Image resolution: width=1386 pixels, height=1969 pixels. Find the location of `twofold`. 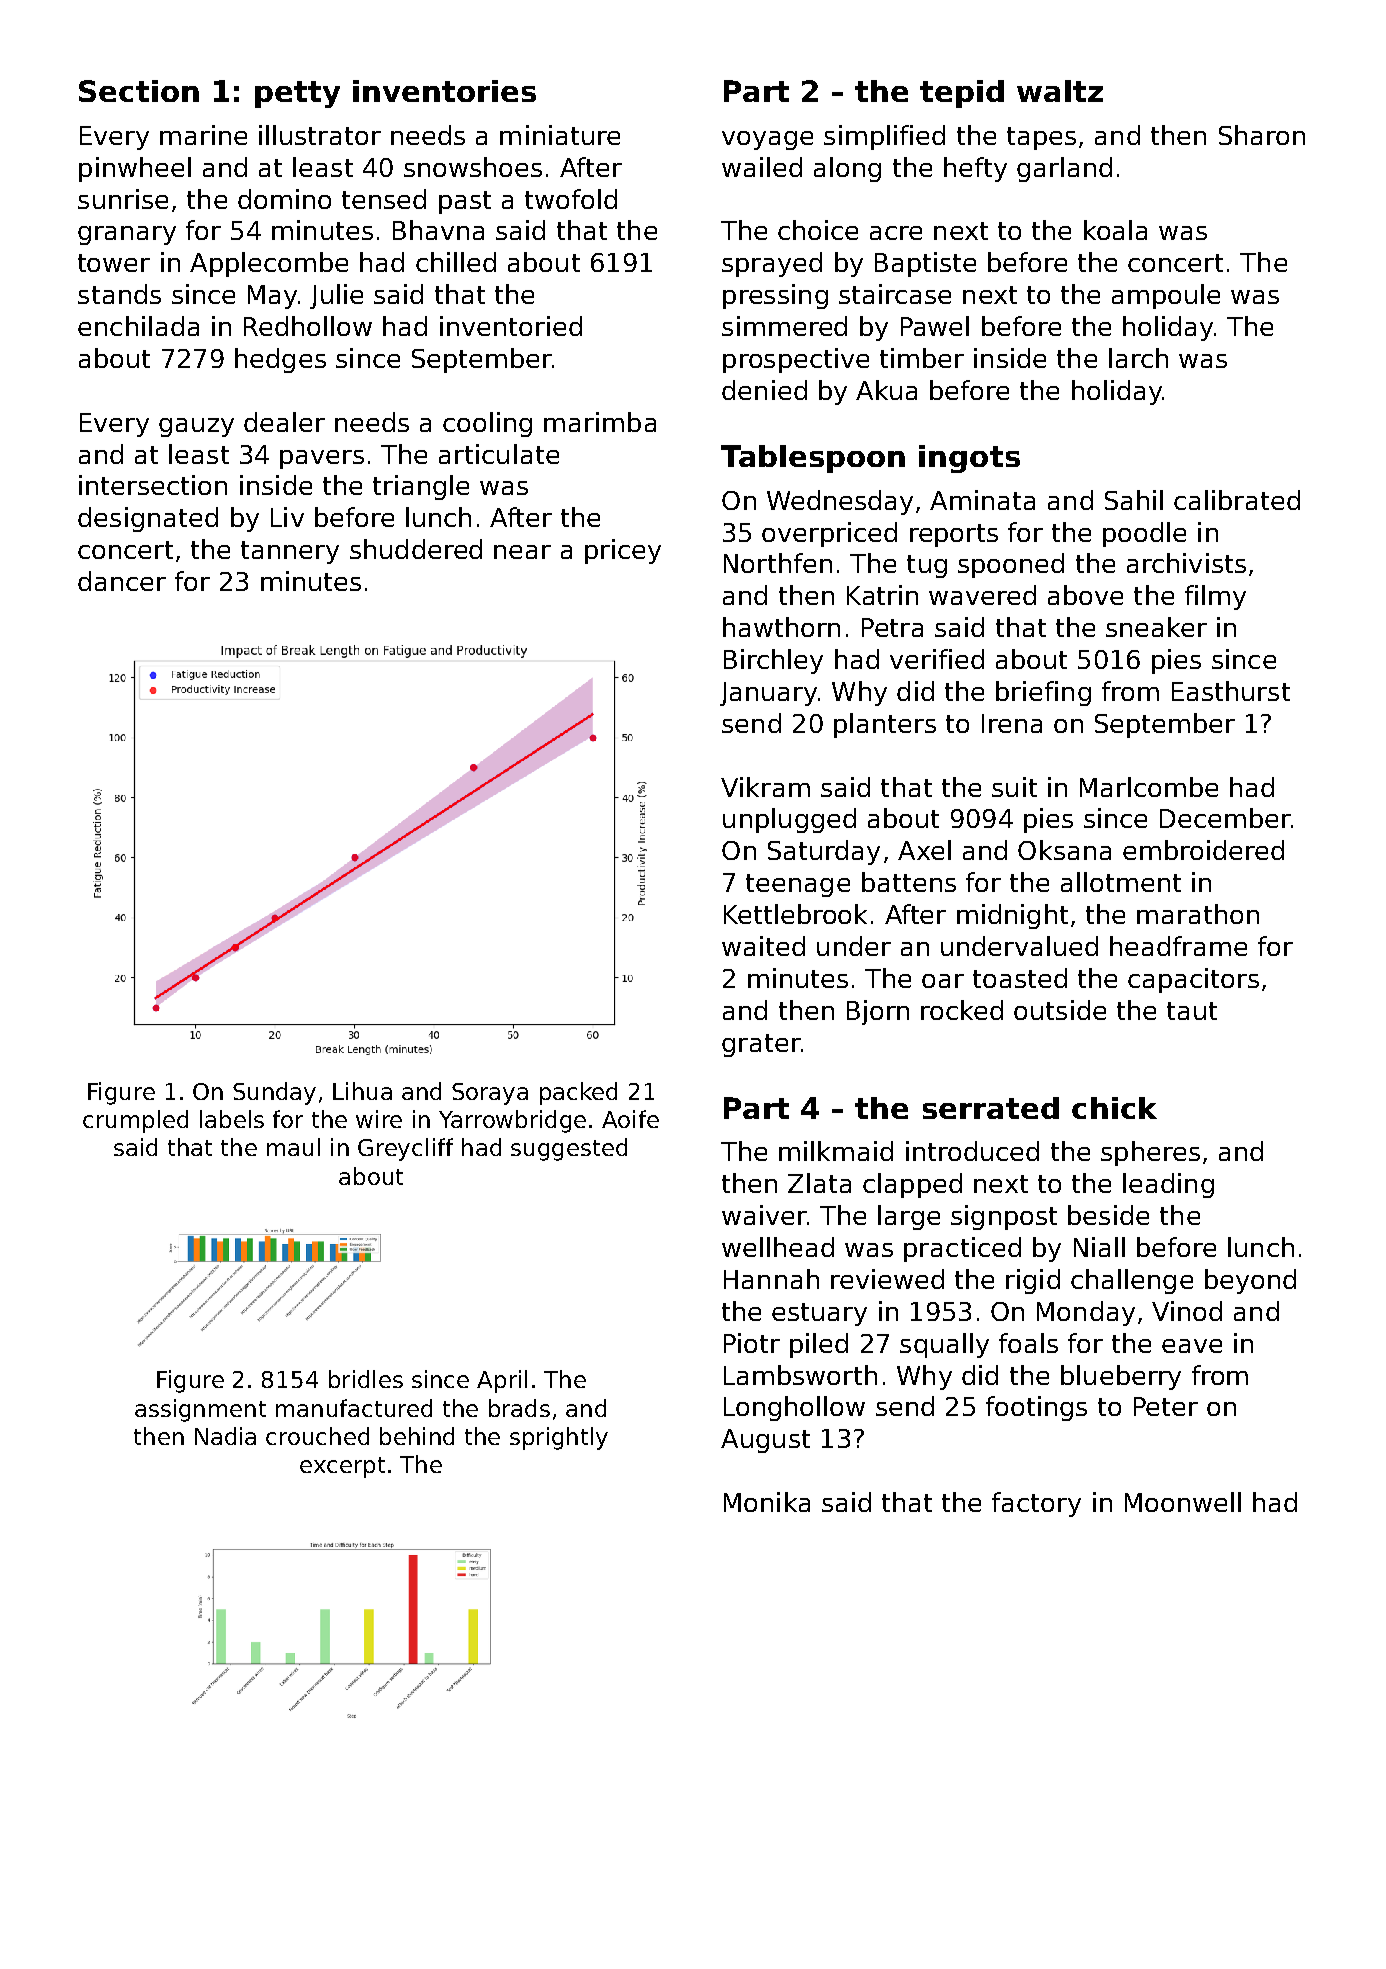

twofold is located at coordinates (571, 199).
